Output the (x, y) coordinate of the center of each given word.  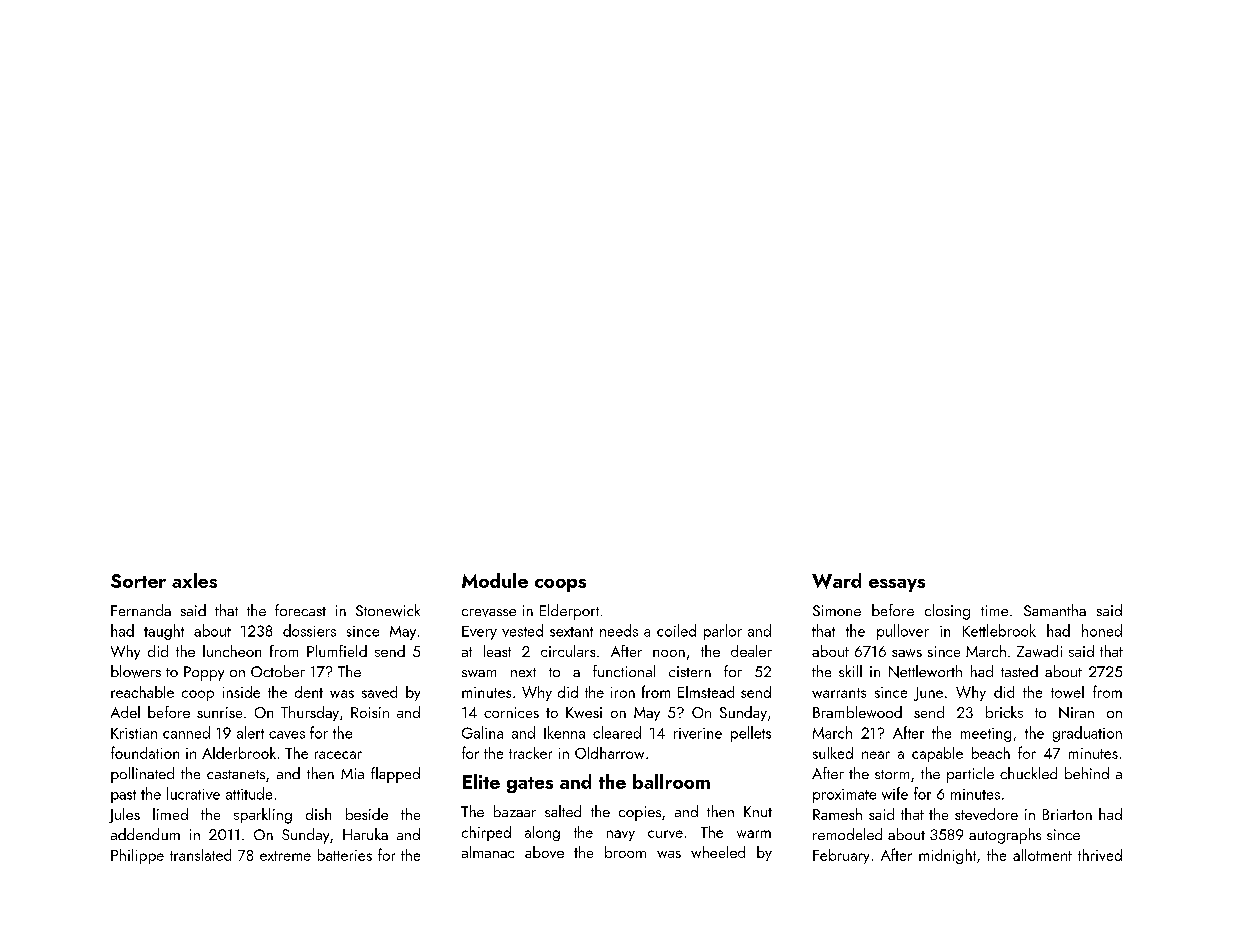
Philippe (137, 856)
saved (379, 692)
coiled (676, 630)
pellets (751, 734)
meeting (986, 735)
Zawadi (1039, 651)
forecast (300, 610)
